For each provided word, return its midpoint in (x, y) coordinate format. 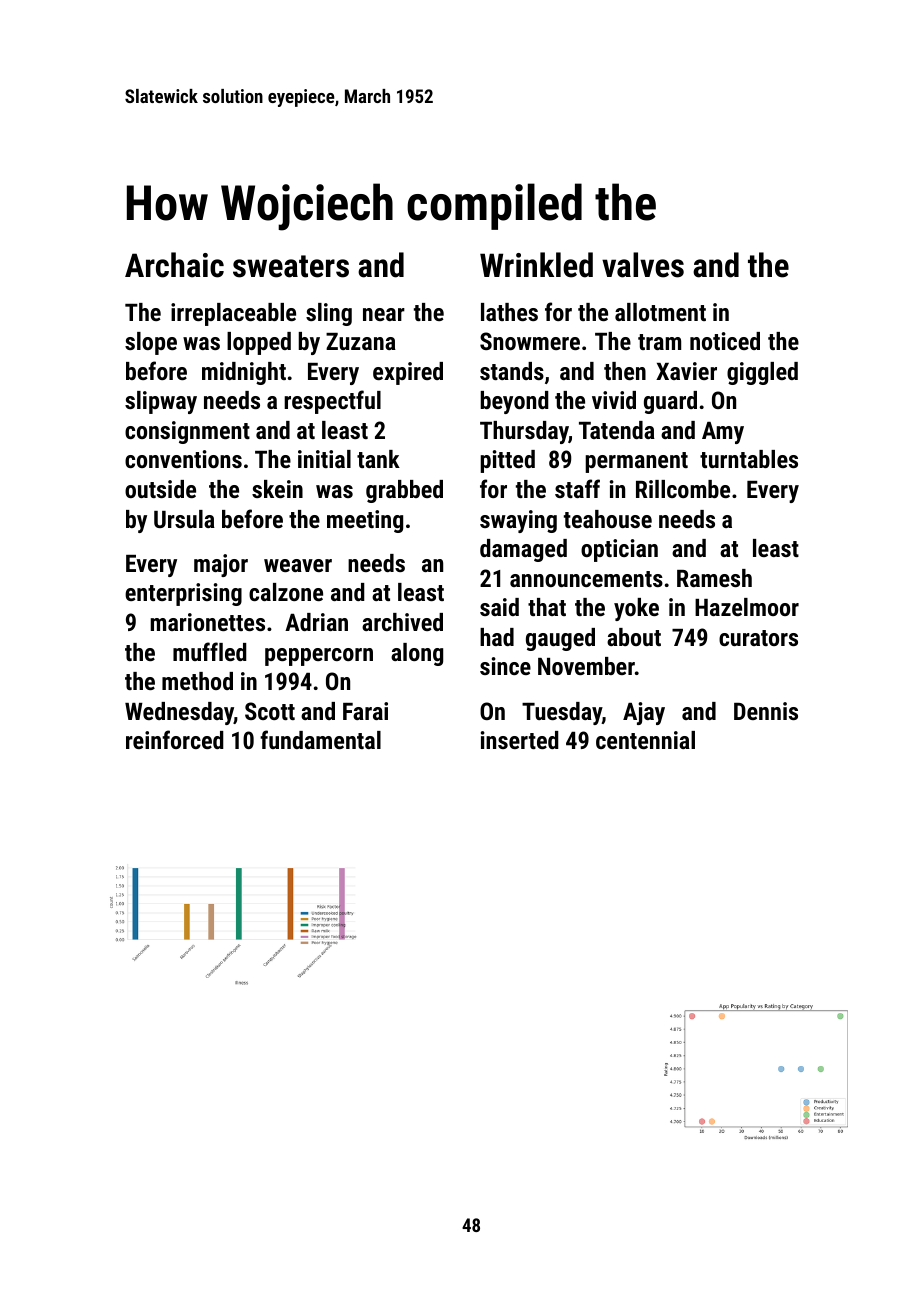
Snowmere (530, 341)
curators (758, 638)
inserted (520, 740)
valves (643, 265)
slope (151, 343)
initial (324, 459)
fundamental (320, 739)
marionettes (207, 622)
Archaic (174, 265)
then (625, 371)
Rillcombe (683, 489)
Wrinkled (536, 265)
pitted (507, 461)
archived (402, 622)
